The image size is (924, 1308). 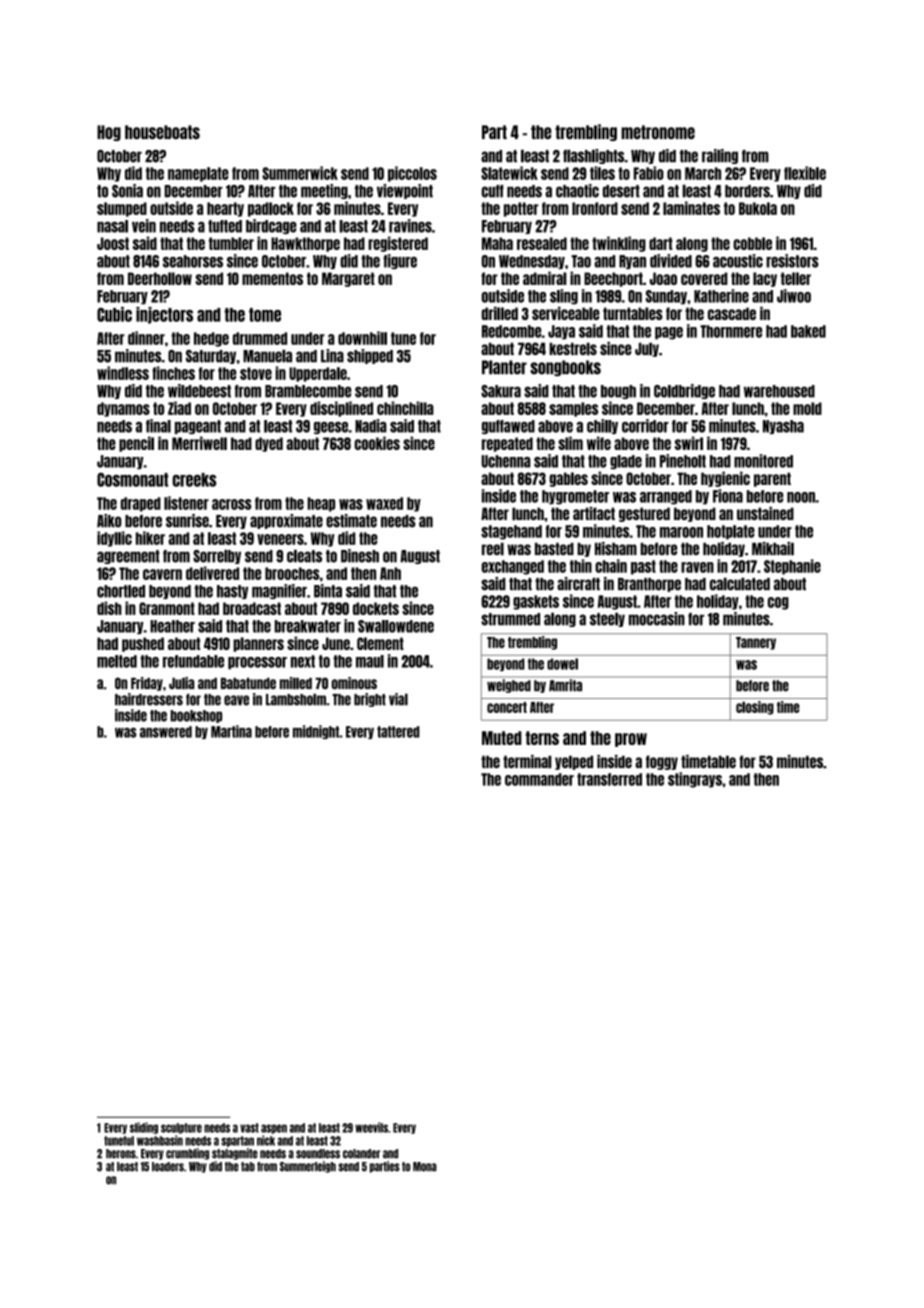 What do you see at coordinates (144, 1128) in the image?
I see `sliding` at bounding box center [144, 1128].
